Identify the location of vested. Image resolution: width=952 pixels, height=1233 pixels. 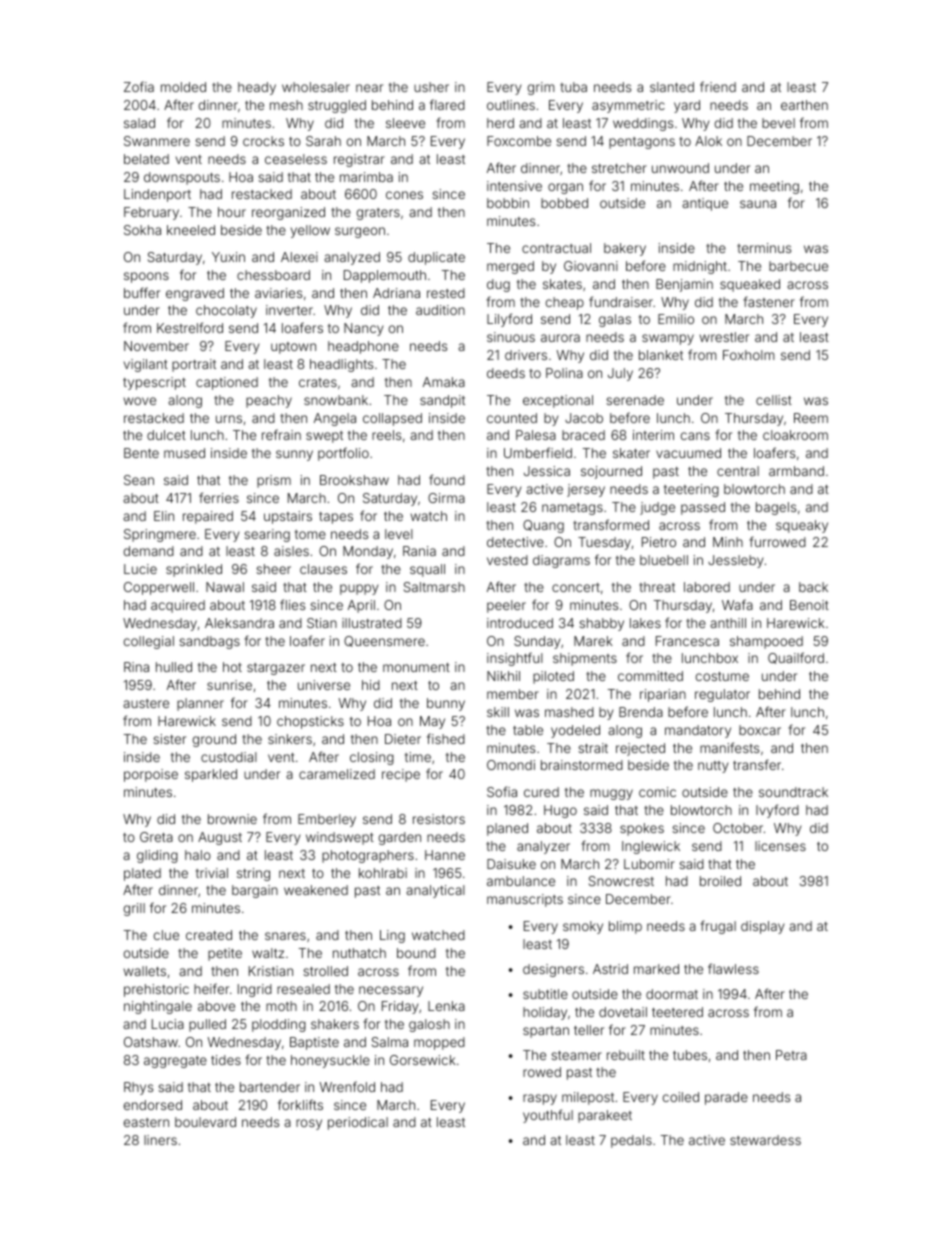
(507, 560).
